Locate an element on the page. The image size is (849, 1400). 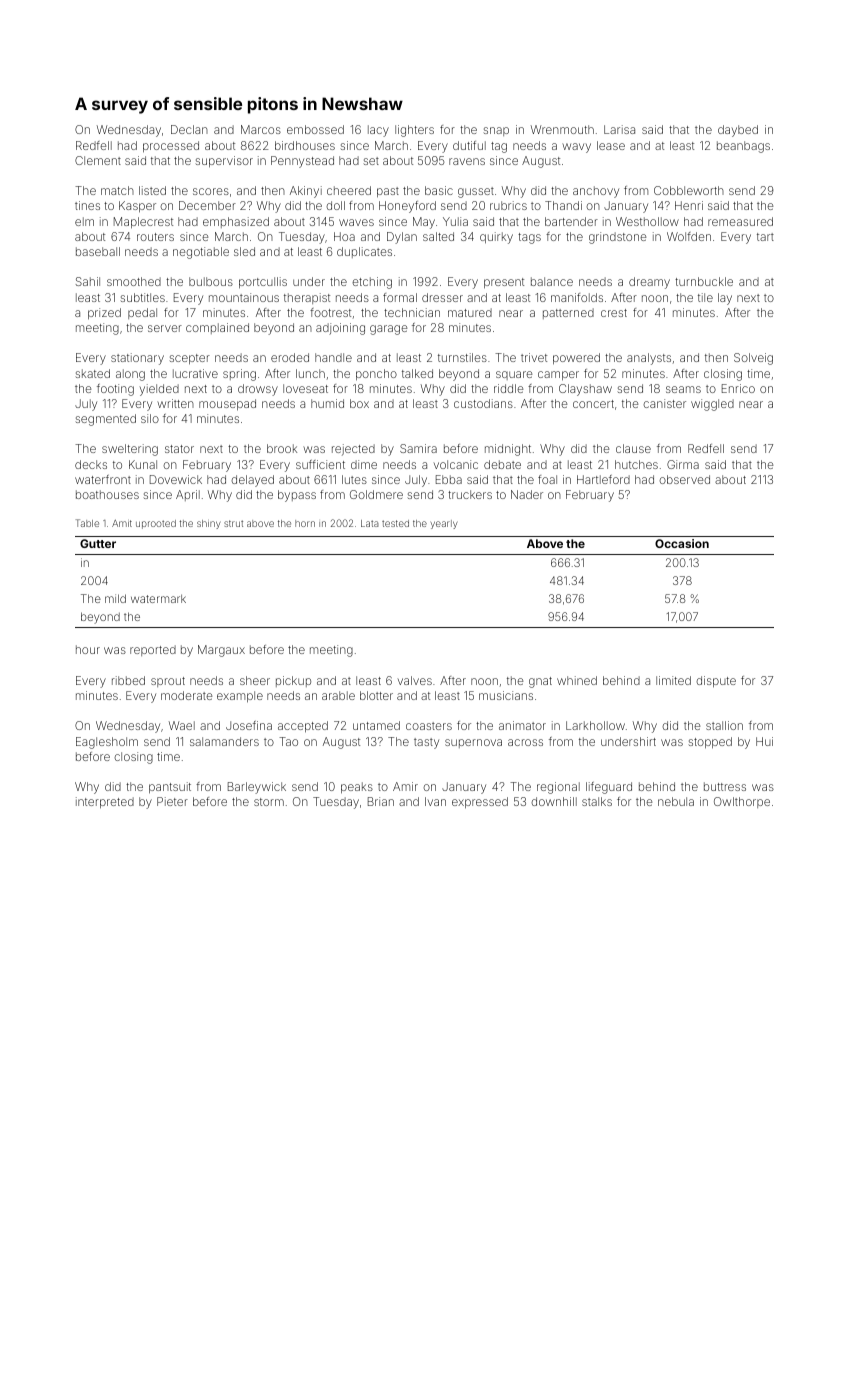
yearly is located at coordinates (444, 524).
